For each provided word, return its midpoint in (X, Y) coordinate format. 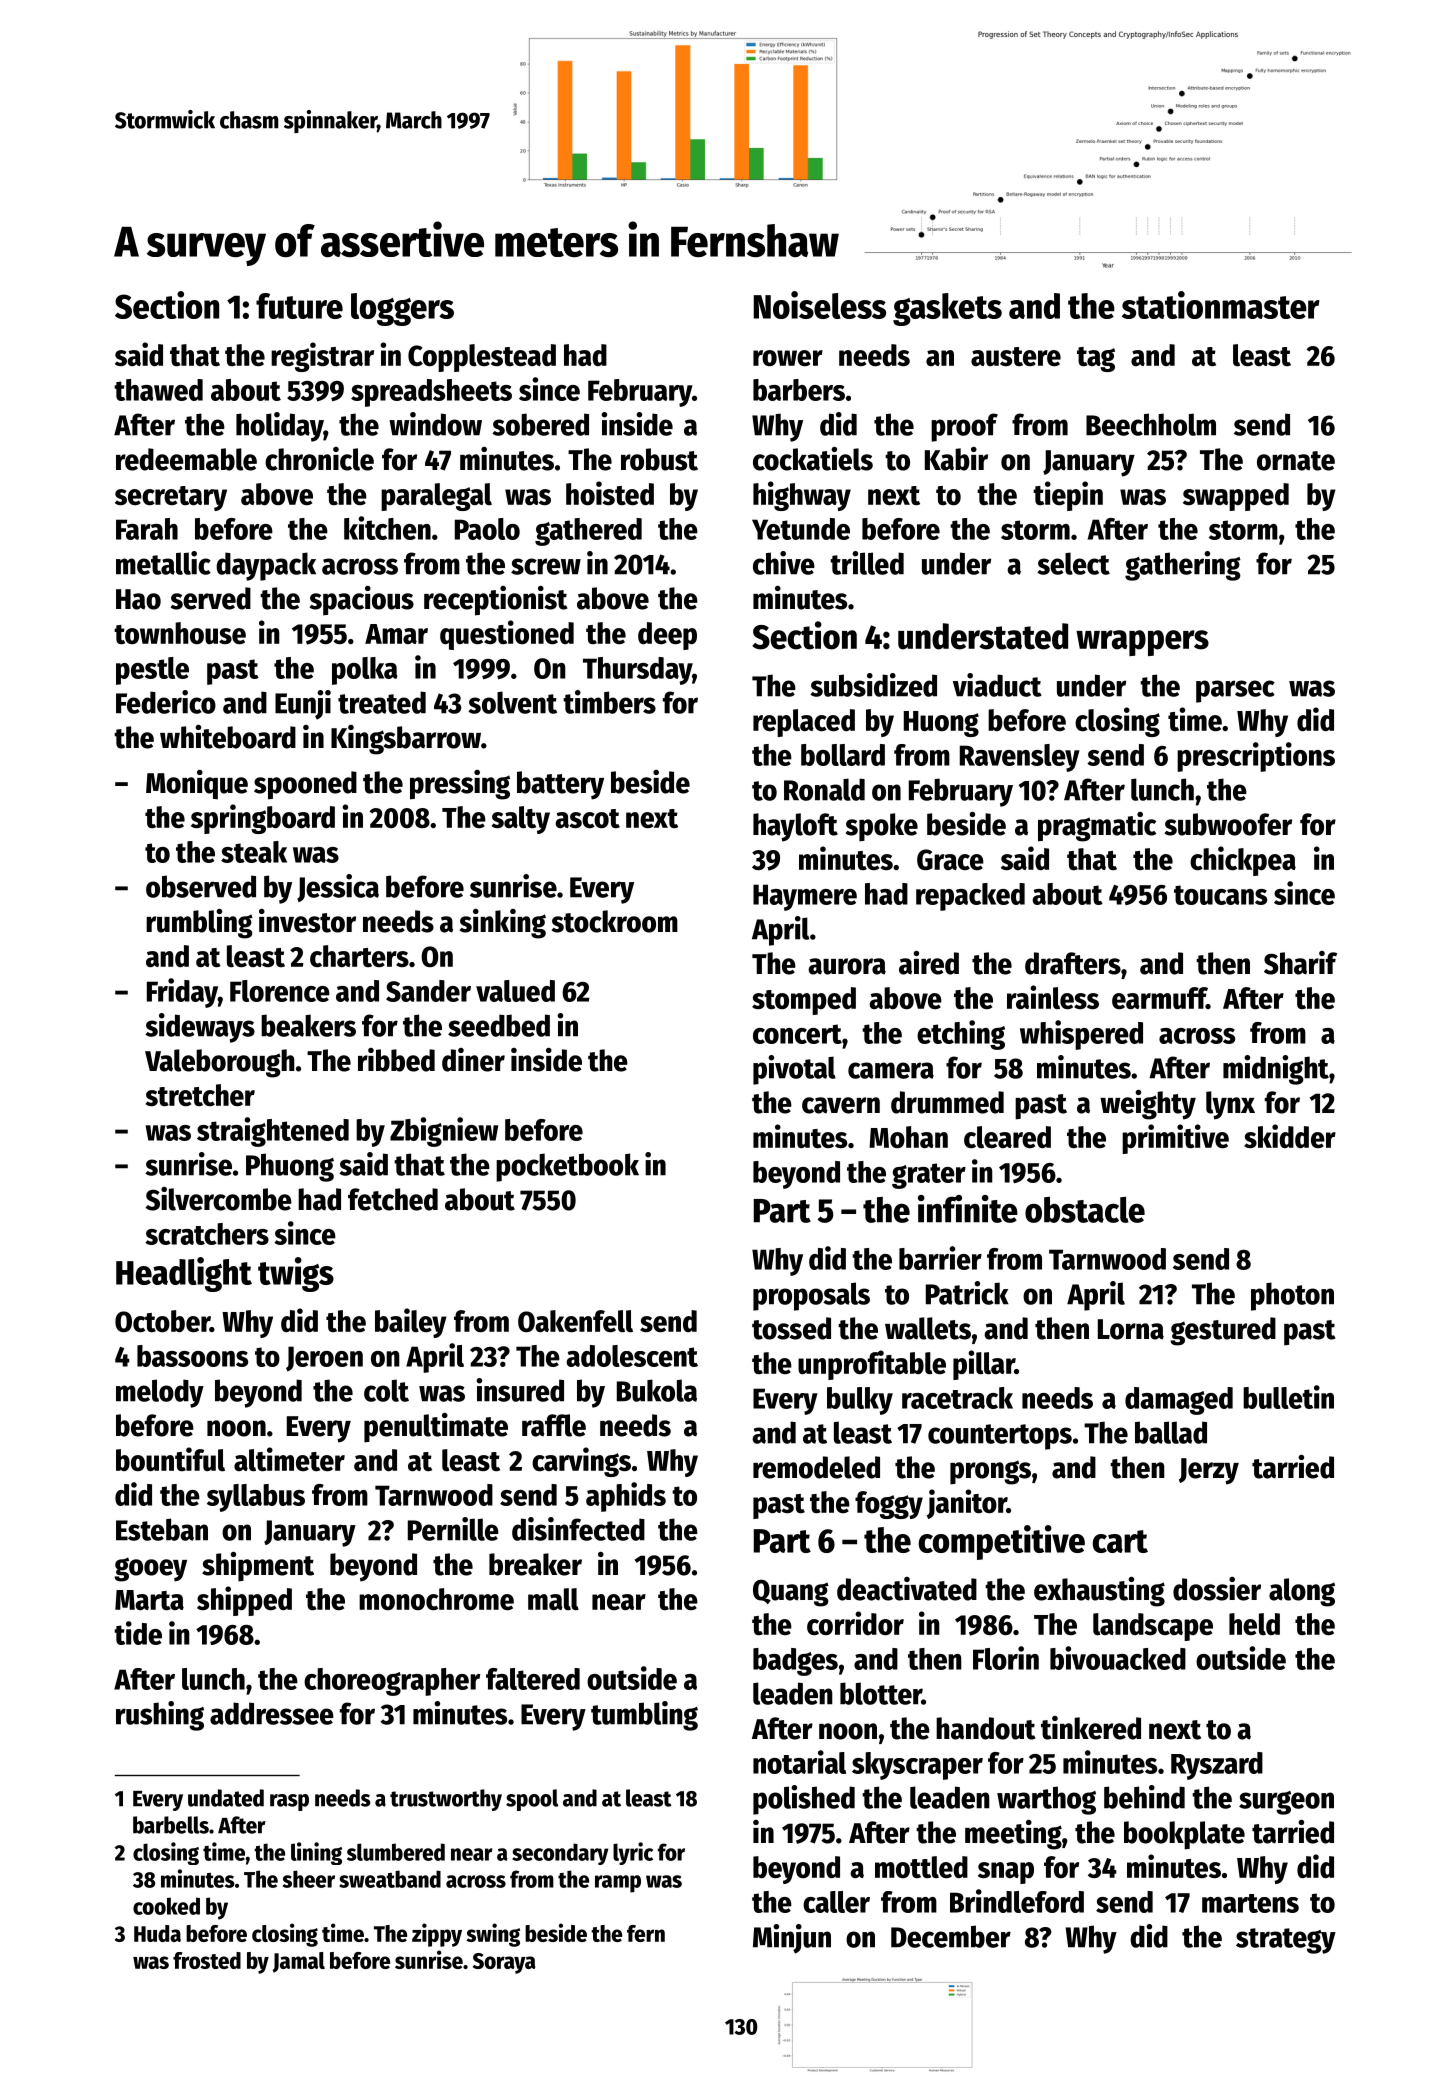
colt (386, 1390)
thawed (158, 390)
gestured (1223, 1331)
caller (836, 1902)
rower (788, 358)
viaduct (997, 685)
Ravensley (1020, 758)
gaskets (947, 309)
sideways (200, 1028)
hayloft (795, 827)
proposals (811, 1296)
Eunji (303, 705)
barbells (171, 1825)
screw (546, 566)
